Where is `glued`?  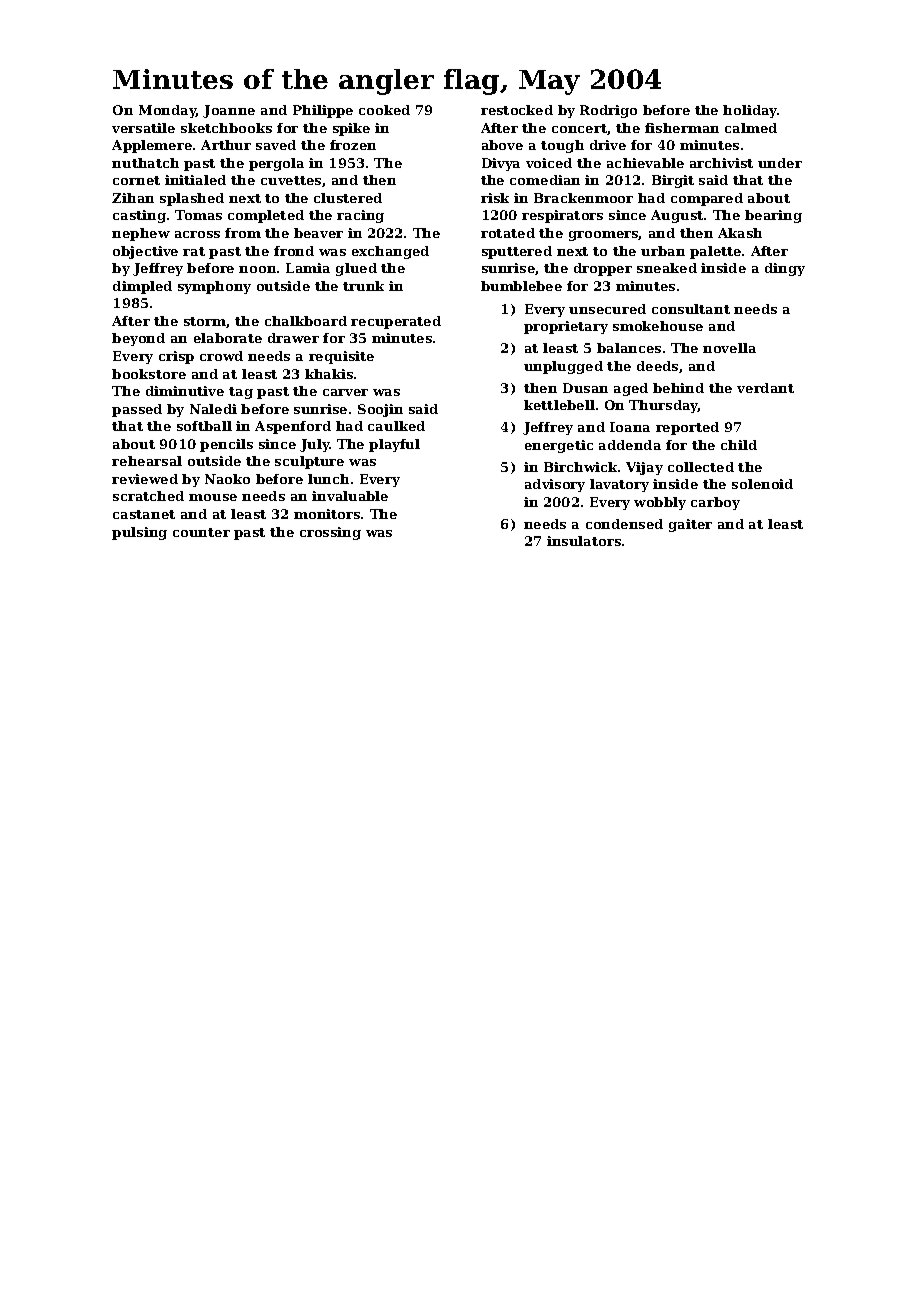
glued is located at coordinates (356, 269).
